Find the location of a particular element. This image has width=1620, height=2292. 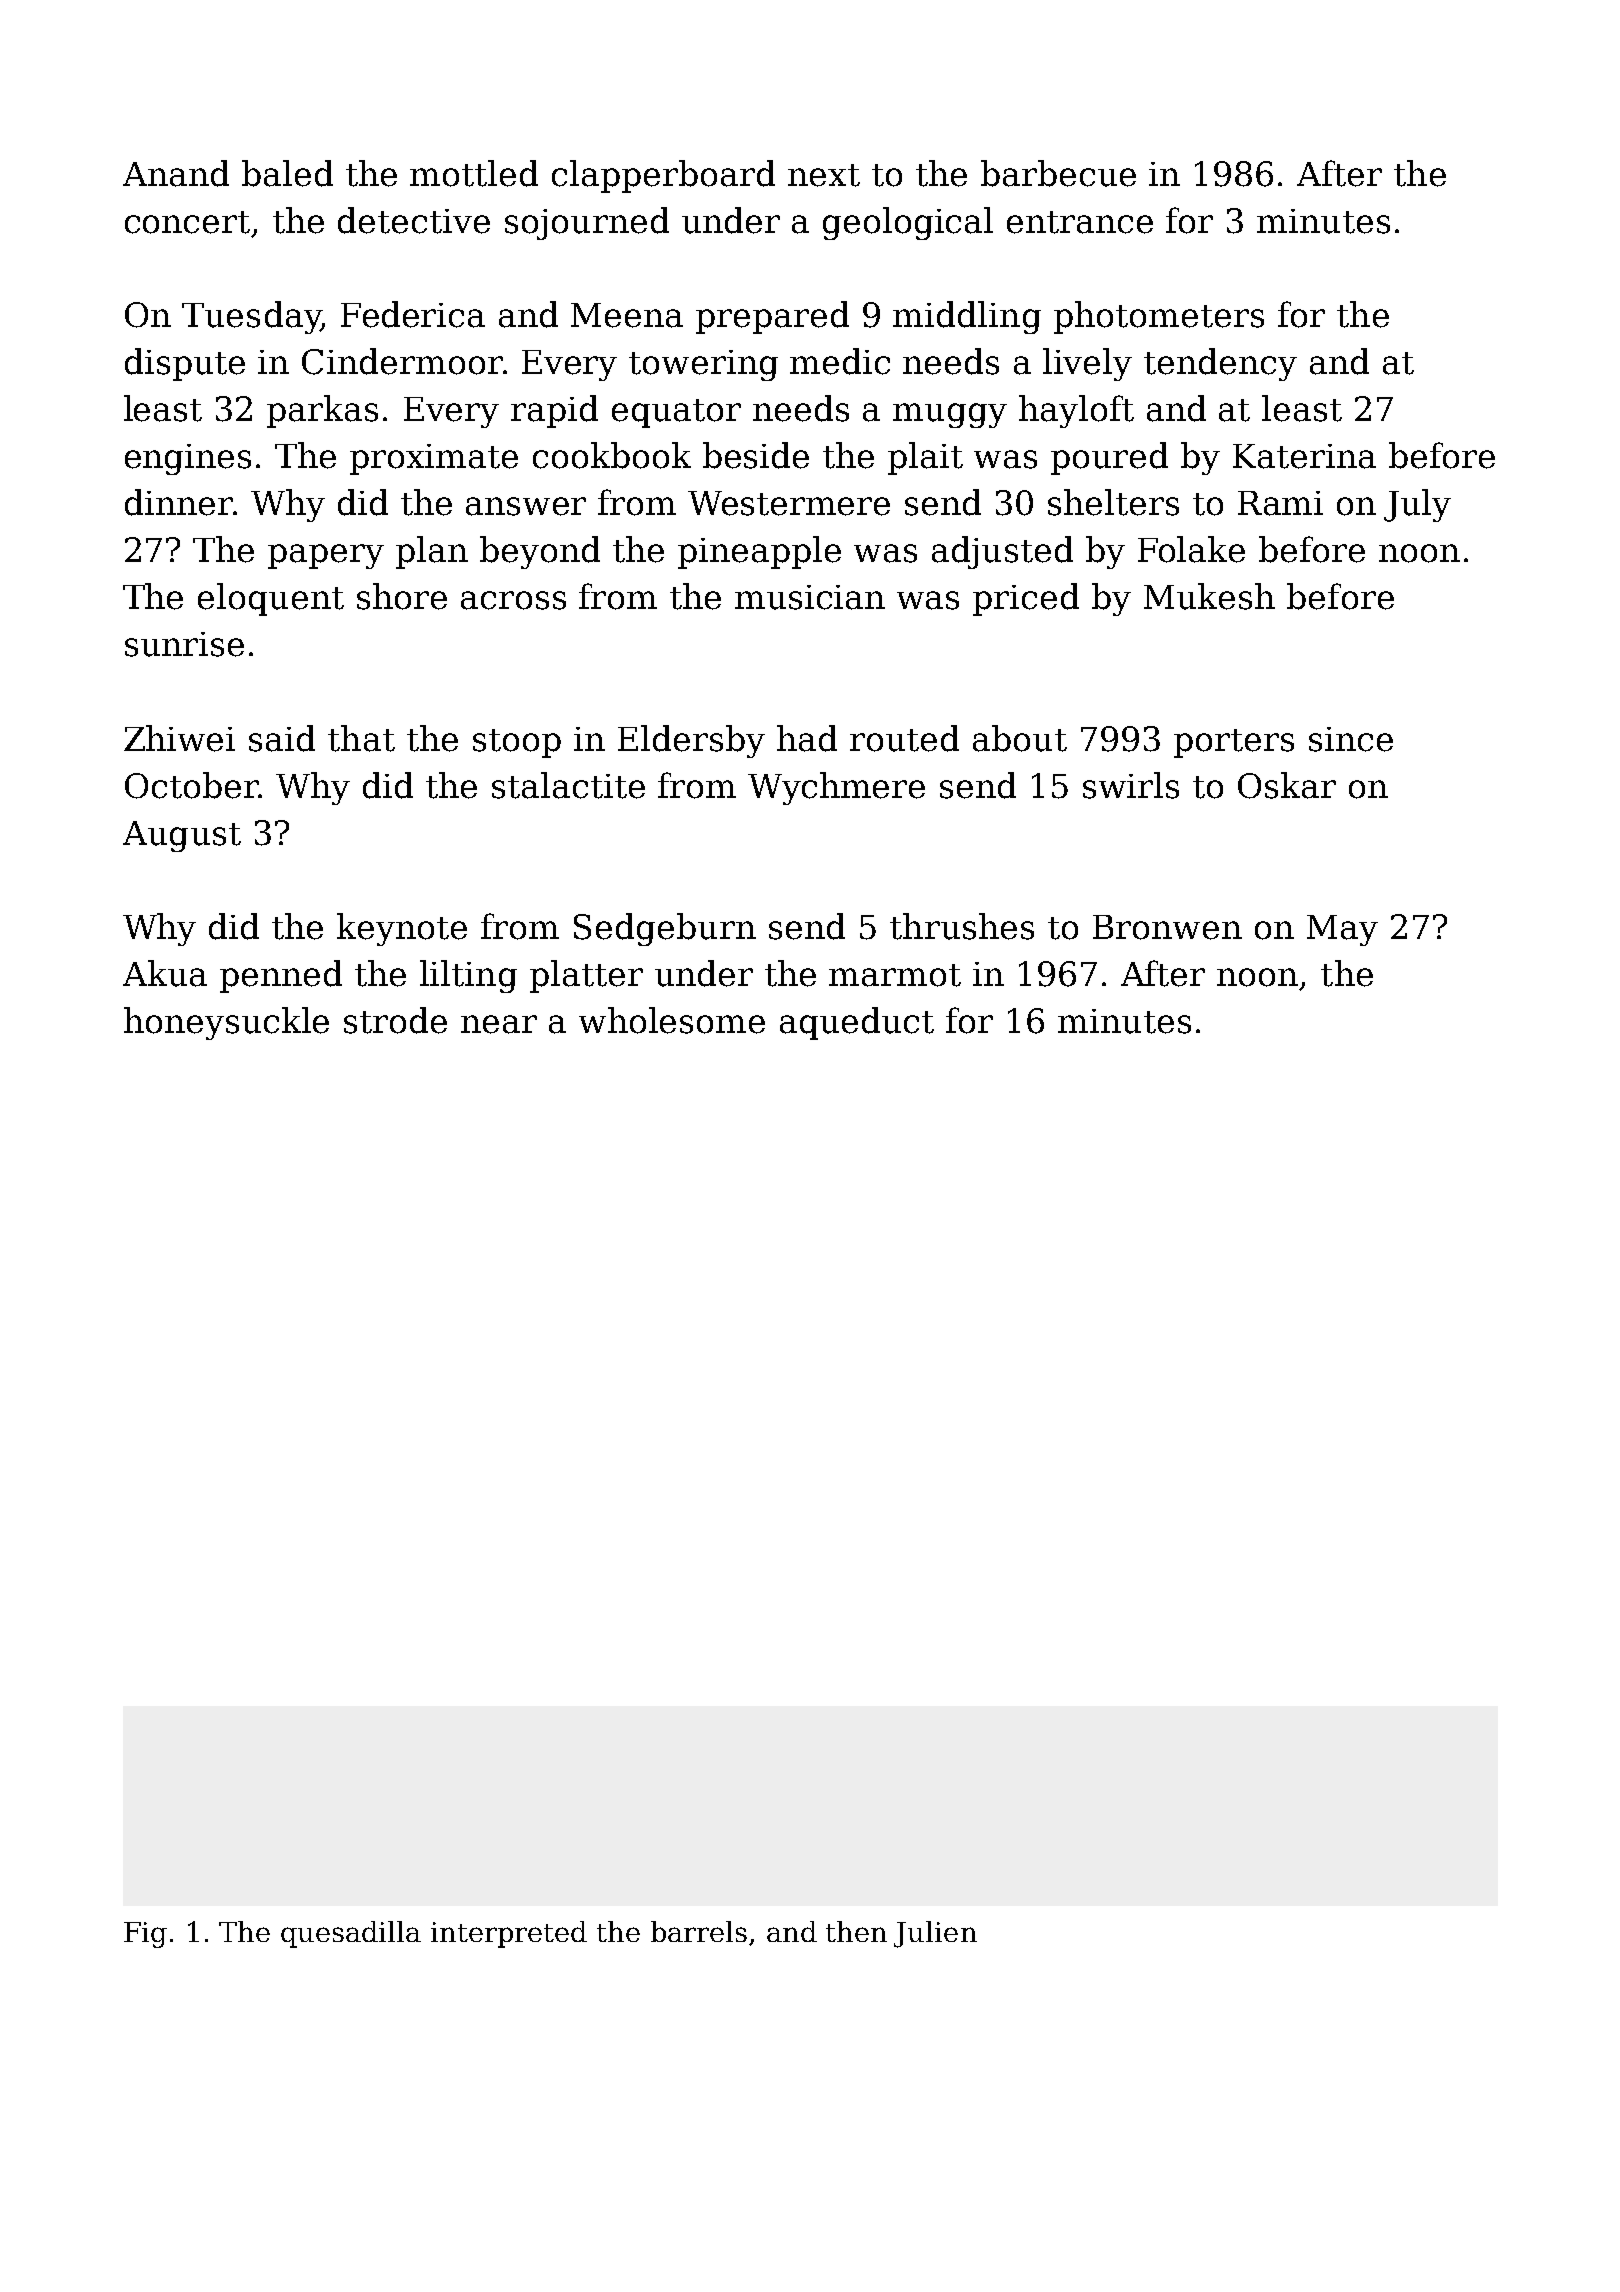

May is located at coordinates (1342, 930).
